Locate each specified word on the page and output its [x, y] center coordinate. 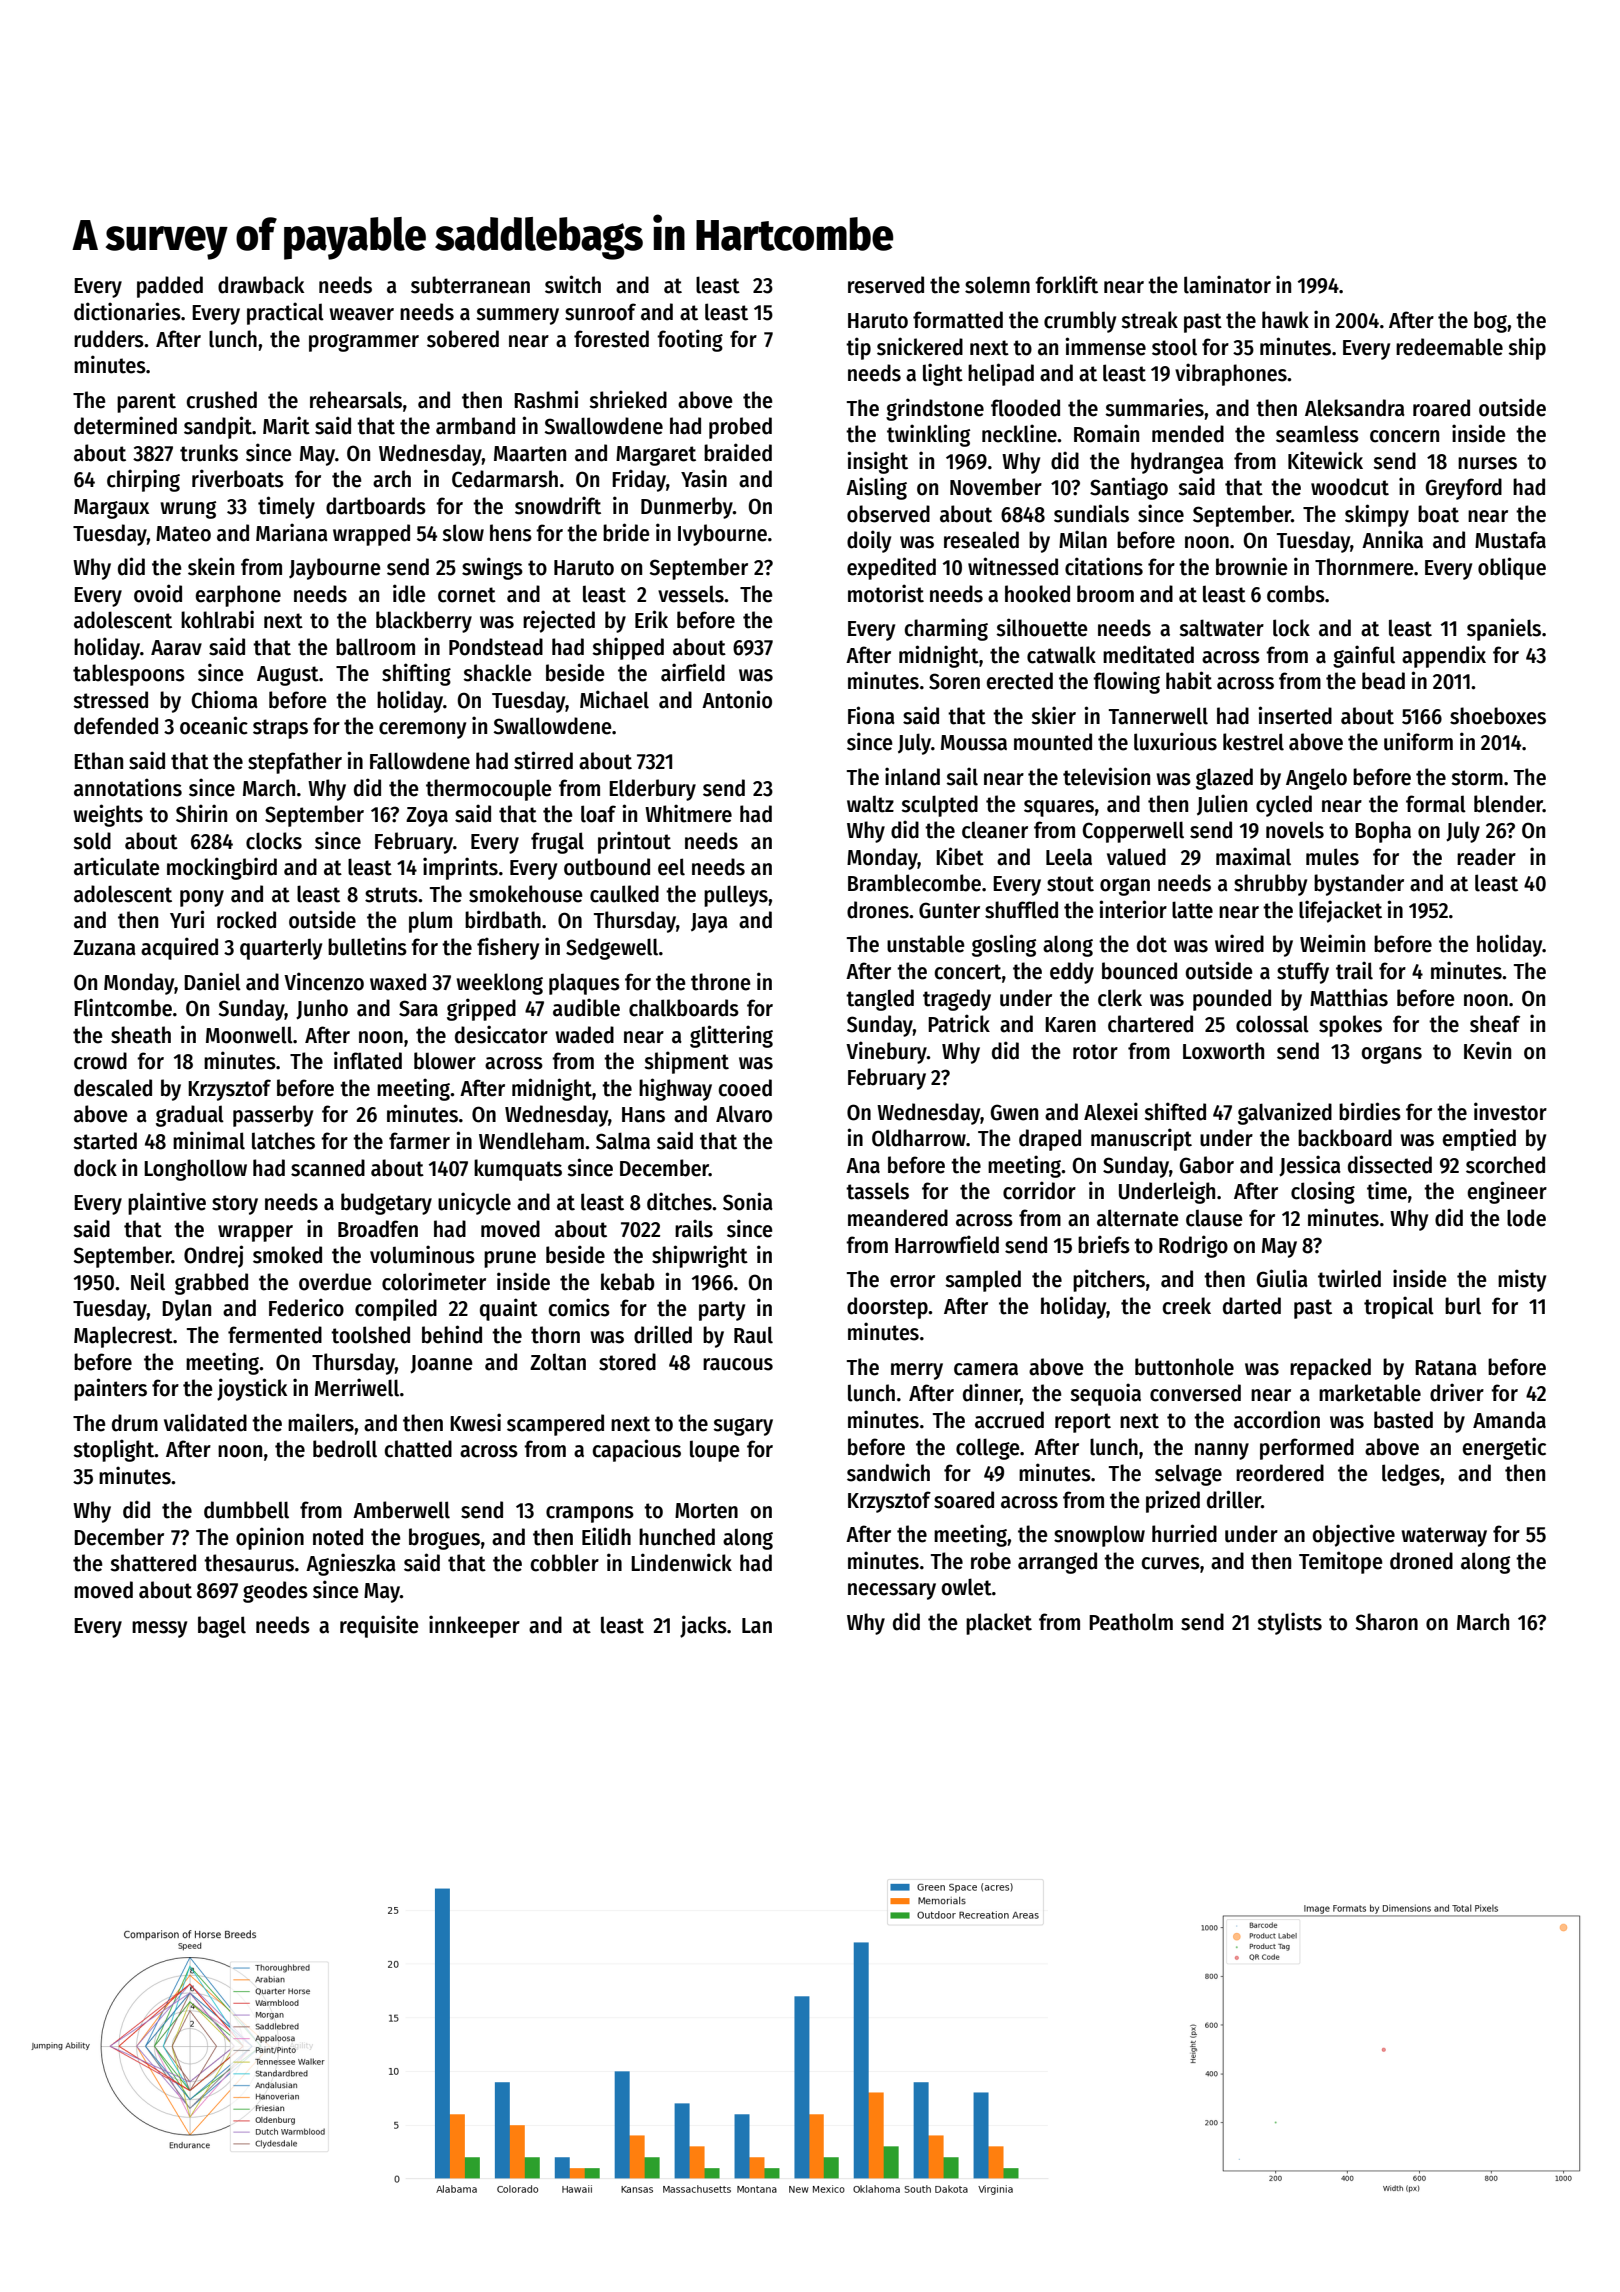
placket [999, 1624]
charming [946, 629]
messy [159, 1629]
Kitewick [1325, 460]
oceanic [214, 725]
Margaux [111, 509]
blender [1508, 804]
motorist [886, 593]
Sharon [1386, 1622]
